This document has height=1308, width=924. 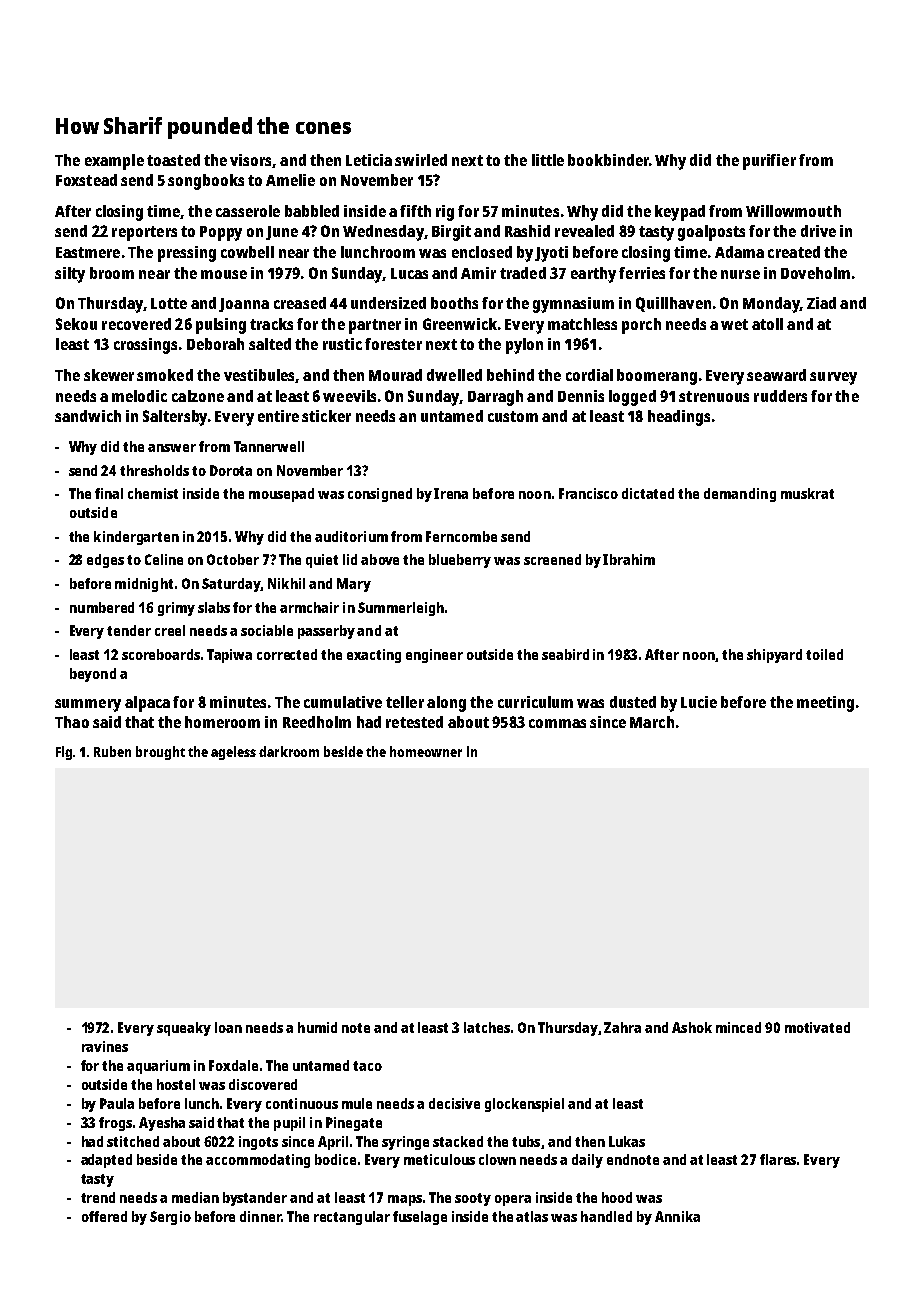 What do you see at coordinates (825, 704) in the document?
I see `meeting` at bounding box center [825, 704].
